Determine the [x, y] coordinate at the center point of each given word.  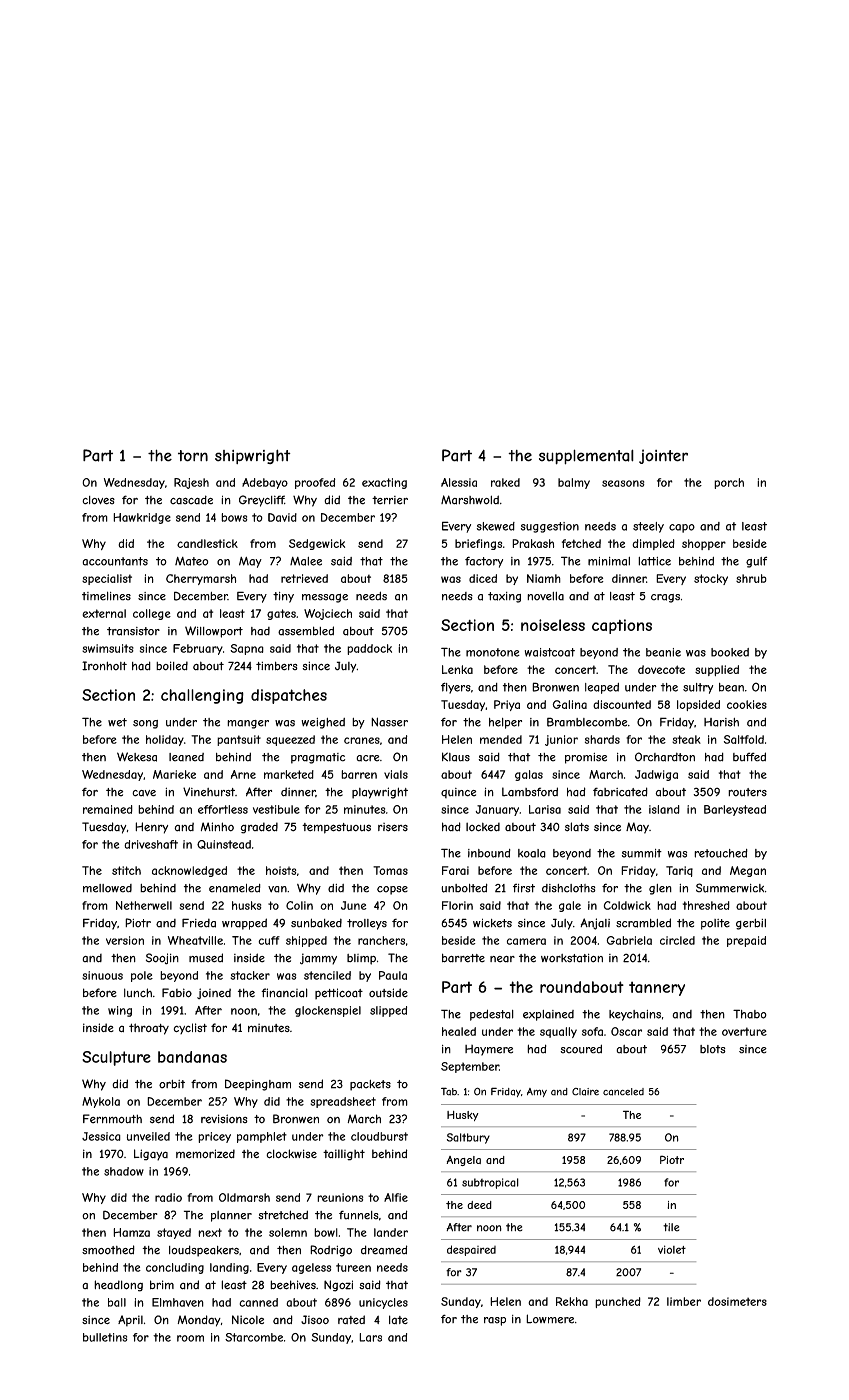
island [664, 809]
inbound [489, 853]
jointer [663, 456]
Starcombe [254, 1337]
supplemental [586, 457]
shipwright [253, 456]
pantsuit [239, 740]
